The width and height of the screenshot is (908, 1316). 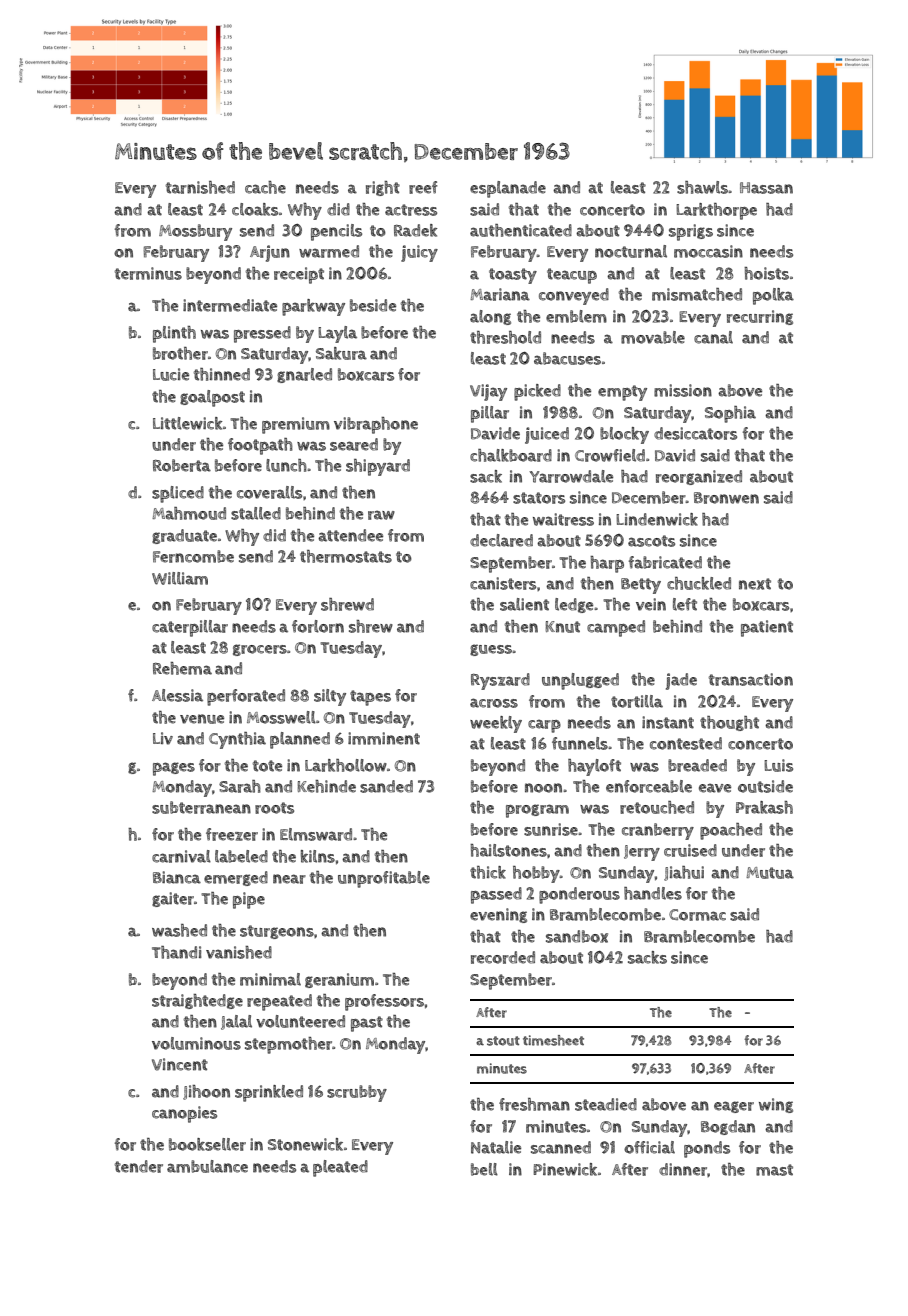 I want to click on pleated, so click(x=340, y=1168).
